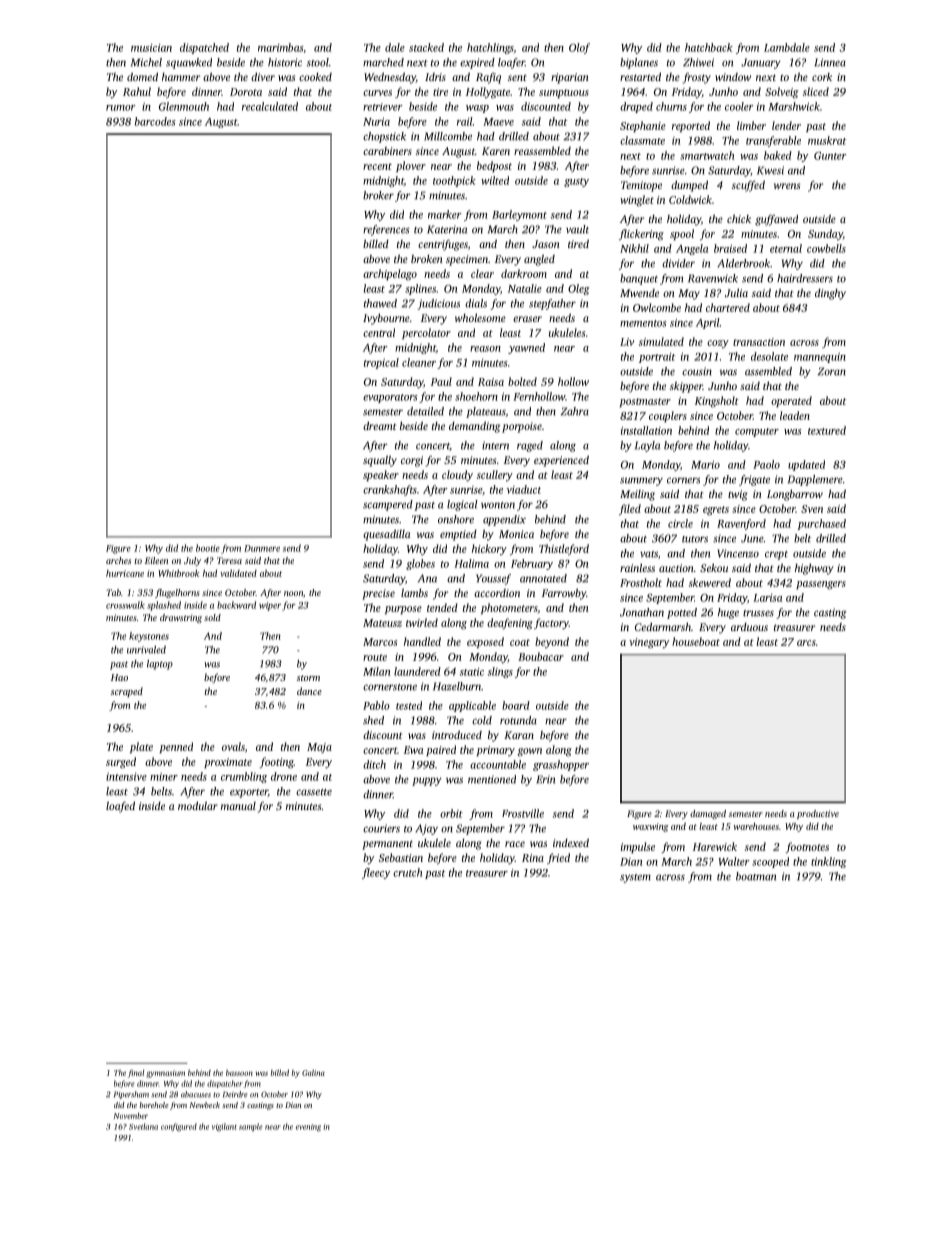 The height and width of the page is (1233, 952). Describe the element at coordinates (451, 813) in the page. I see `orbit` at that location.
